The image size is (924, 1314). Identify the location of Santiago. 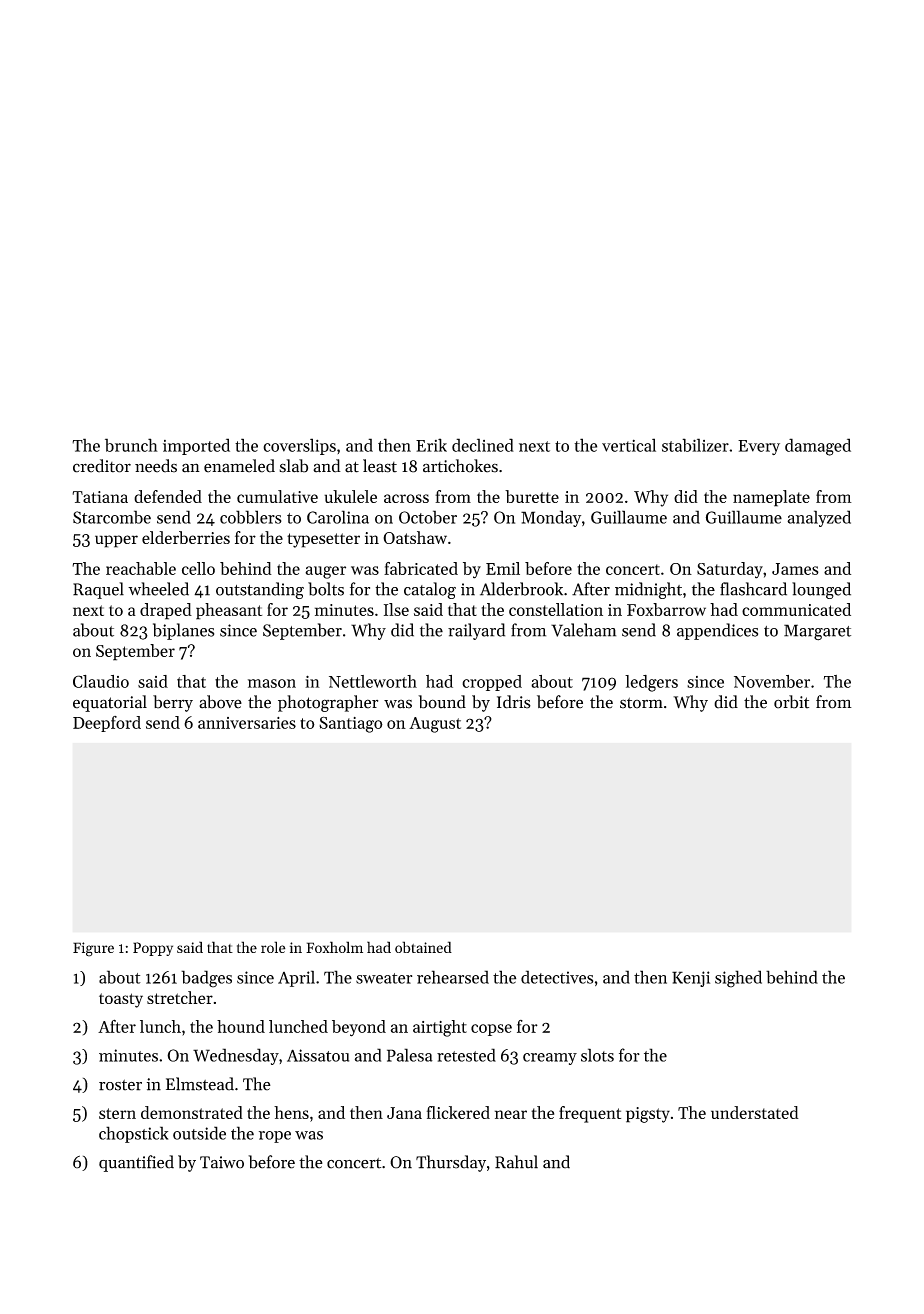
(351, 724).
